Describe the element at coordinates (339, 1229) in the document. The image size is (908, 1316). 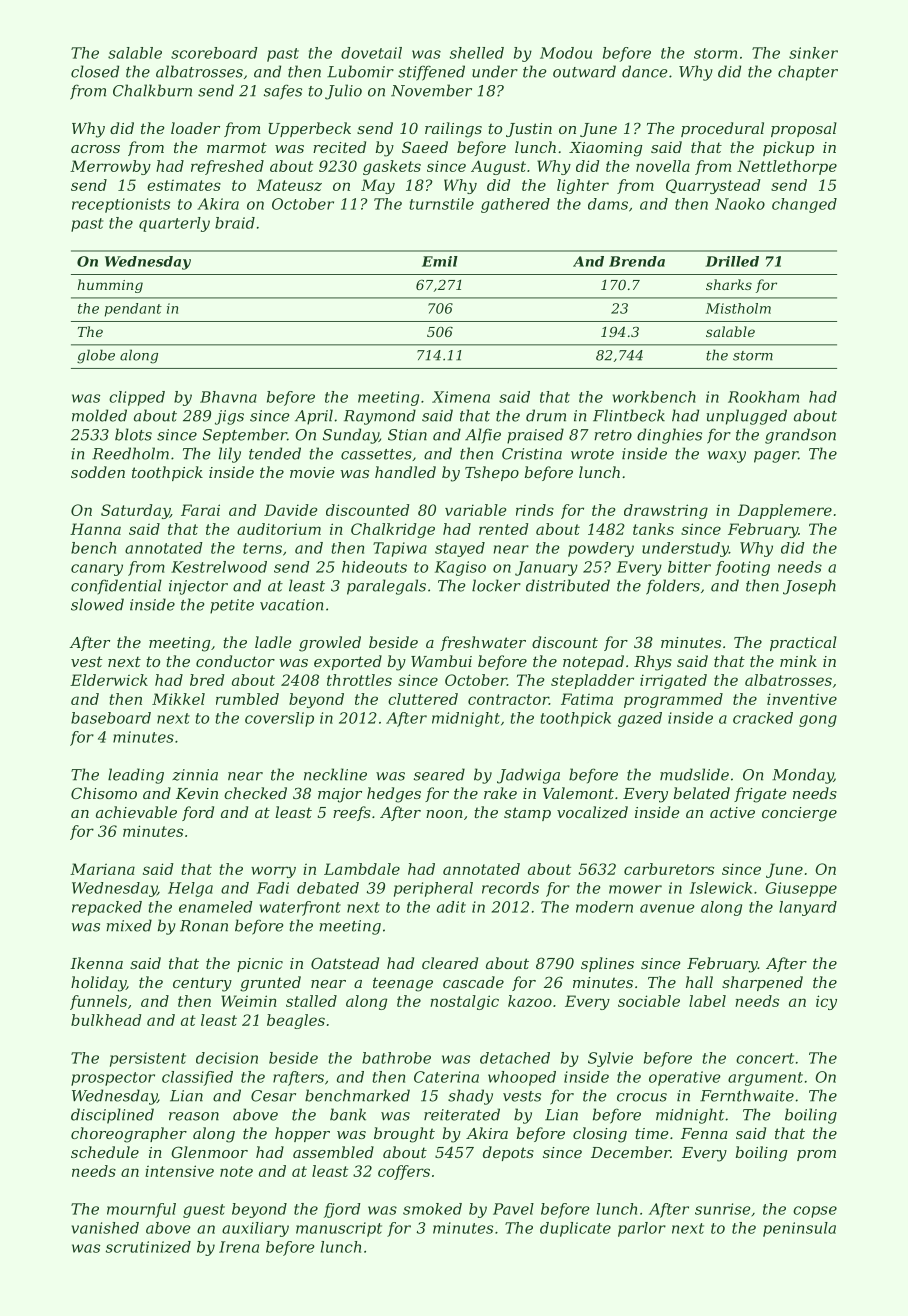
I see `manuscript` at that location.
